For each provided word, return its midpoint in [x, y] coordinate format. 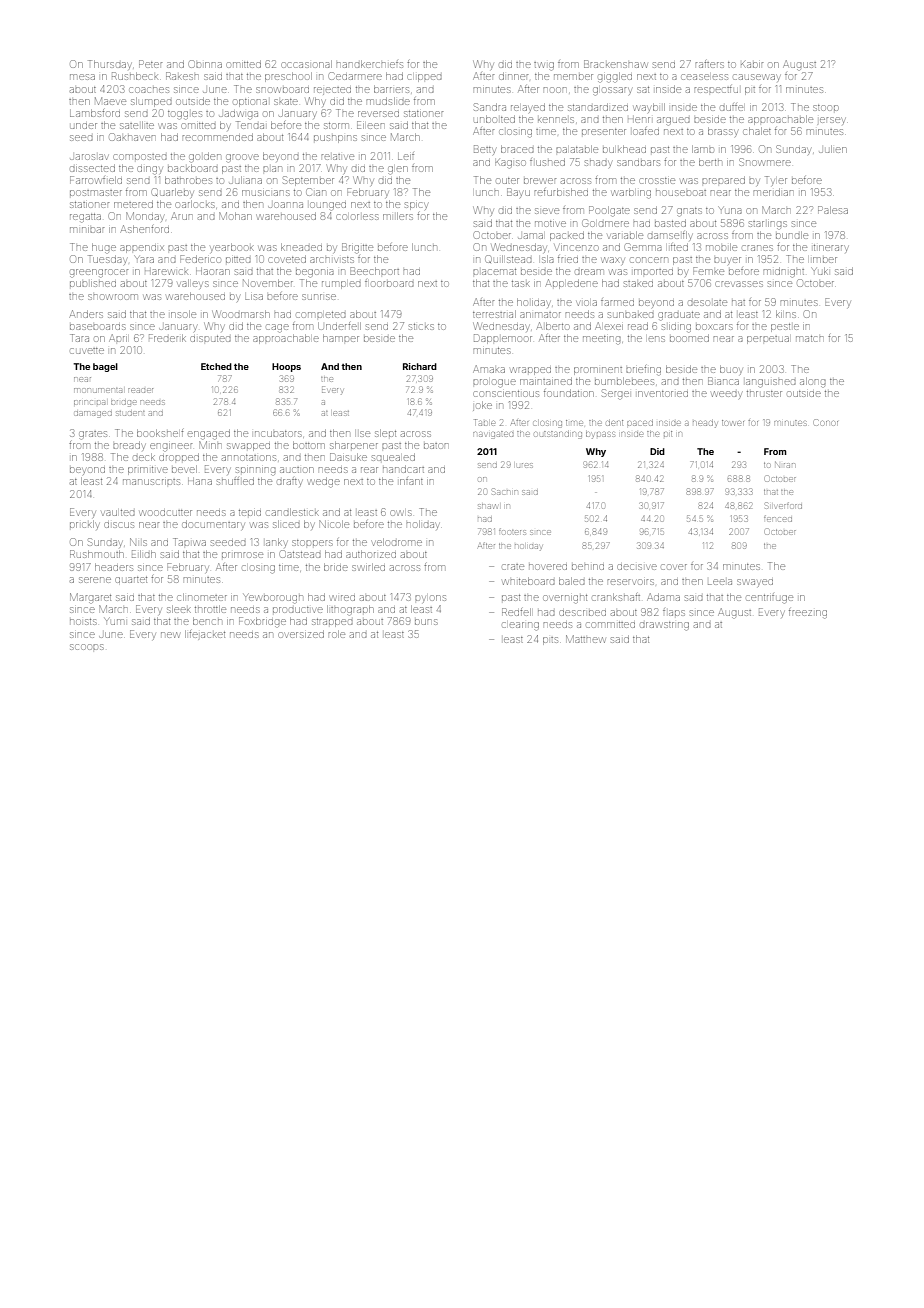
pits [550, 641]
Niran [785, 465]
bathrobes [188, 180]
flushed [547, 162]
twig [544, 66]
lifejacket [205, 634]
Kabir [752, 64]
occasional [306, 64]
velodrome [397, 542]
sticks [421, 327]
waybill [649, 108]
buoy [731, 370]
